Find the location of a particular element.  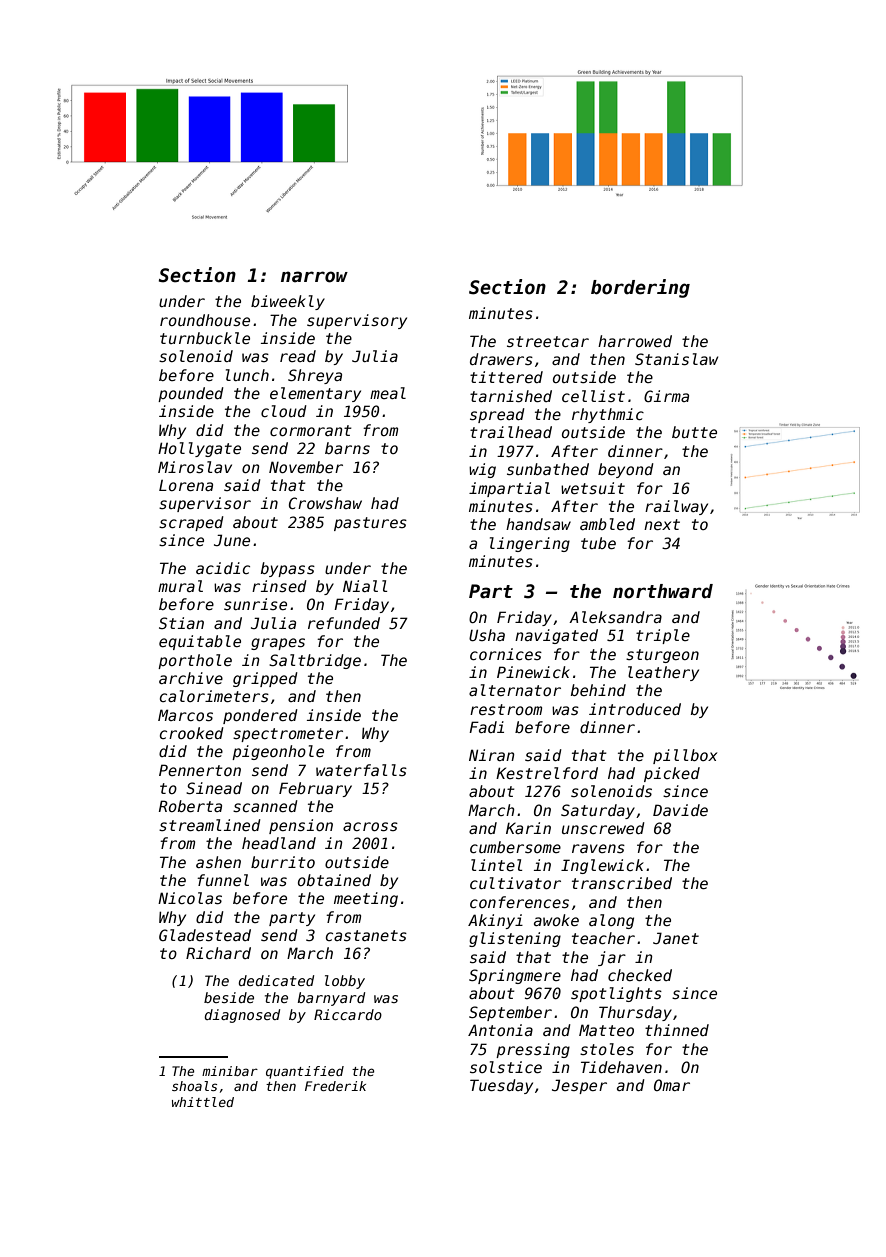

Frederik is located at coordinates (335, 1086).
